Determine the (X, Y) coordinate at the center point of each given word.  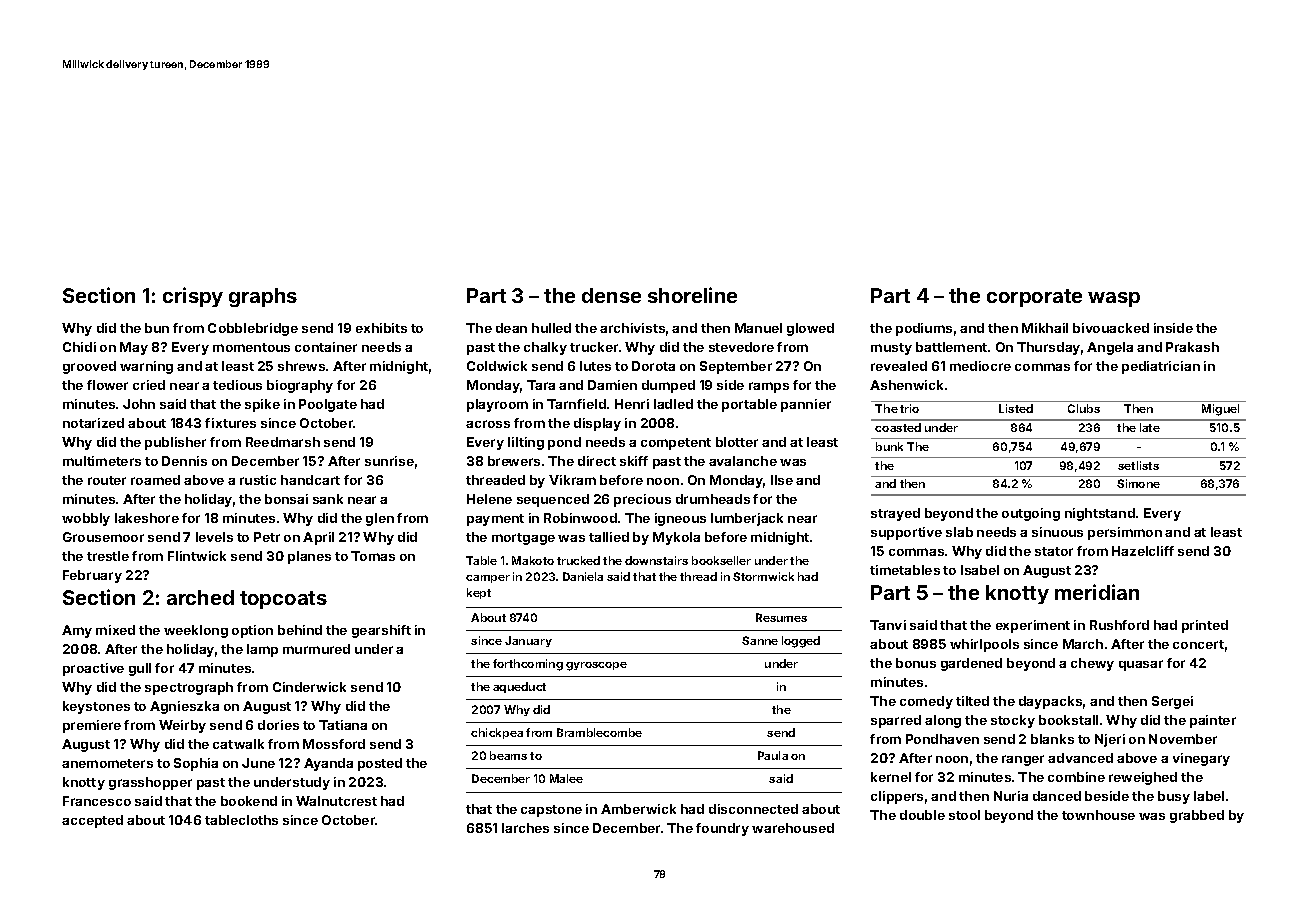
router (107, 480)
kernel (891, 777)
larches (525, 828)
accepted (92, 821)
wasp (1114, 299)
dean (511, 328)
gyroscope (596, 666)
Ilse (782, 480)
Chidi (79, 347)
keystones (96, 707)
